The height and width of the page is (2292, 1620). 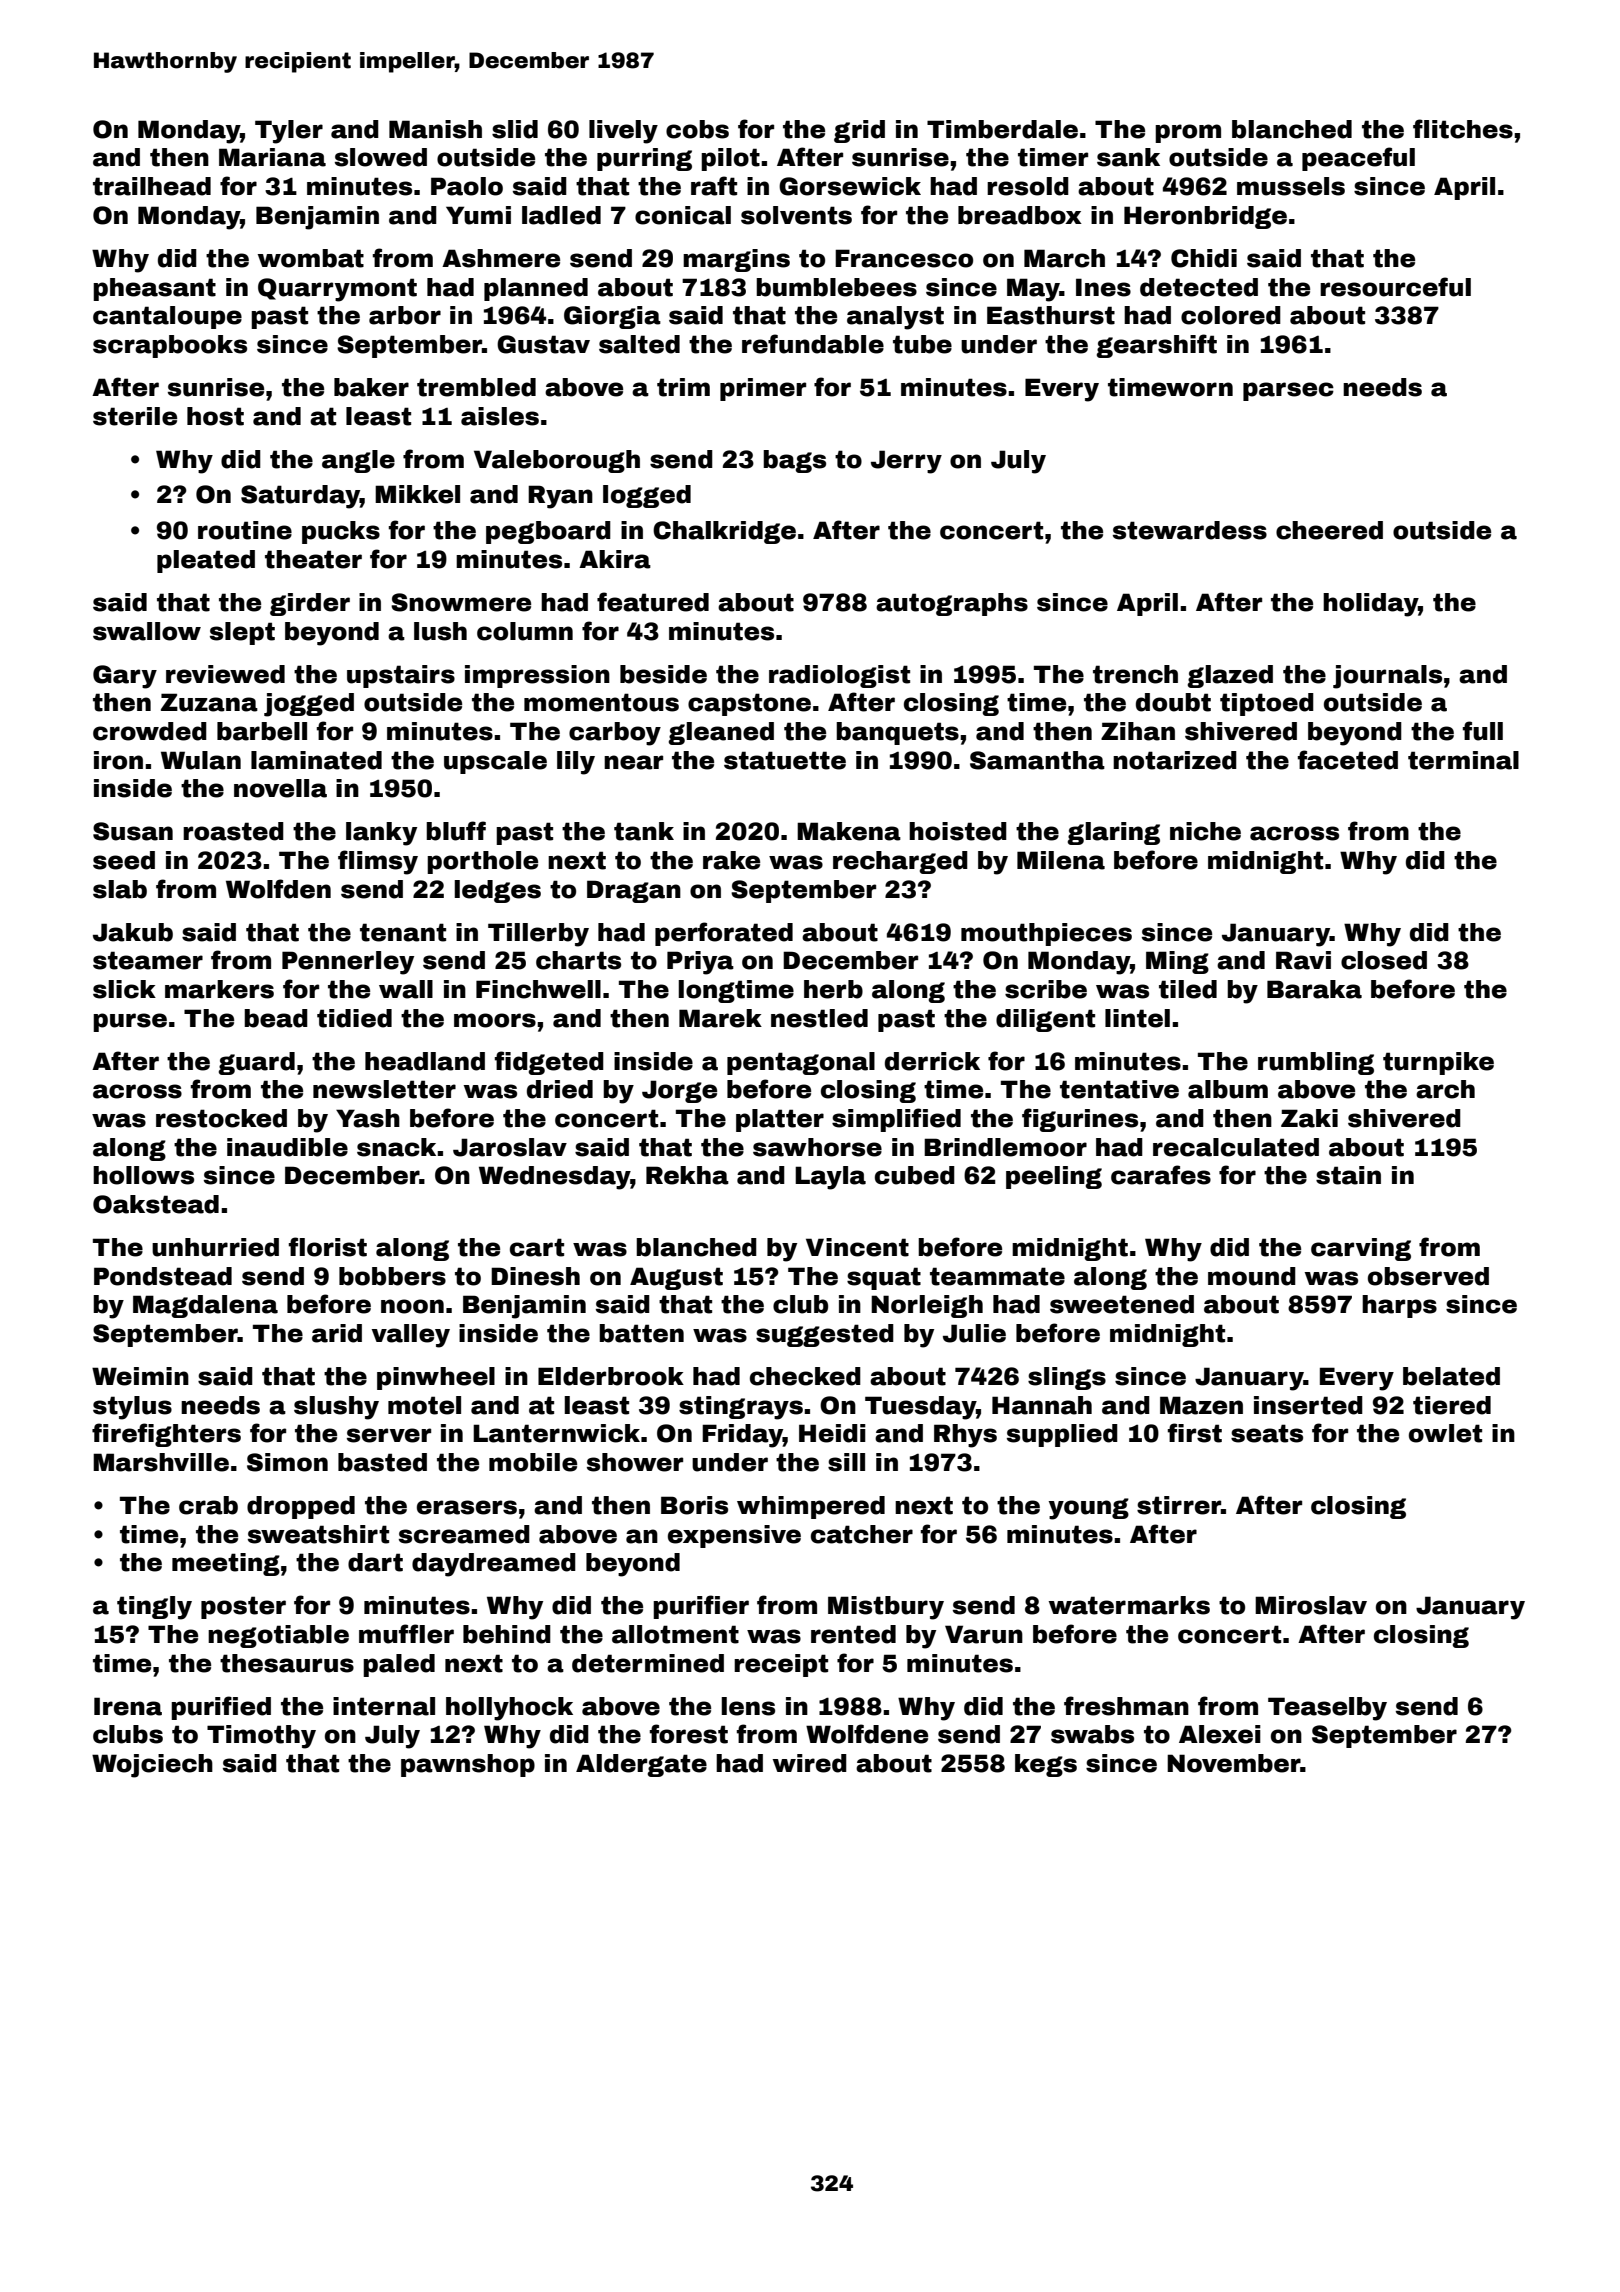 What do you see at coordinates (205, 1306) in the page?
I see `Magdalena` at bounding box center [205, 1306].
